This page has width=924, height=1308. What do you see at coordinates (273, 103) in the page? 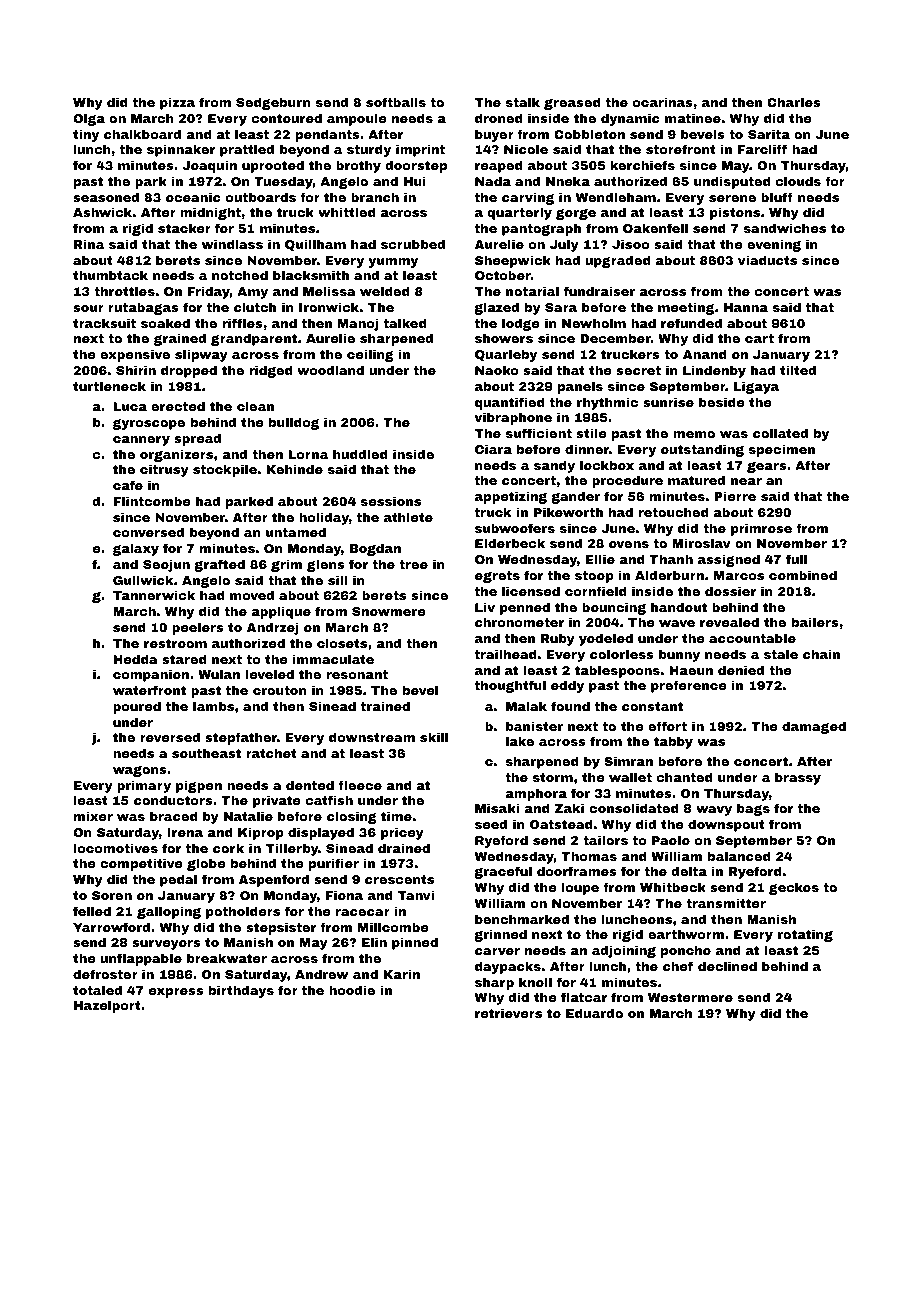
I see `Sedgeburn` at bounding box center [273, 103].
